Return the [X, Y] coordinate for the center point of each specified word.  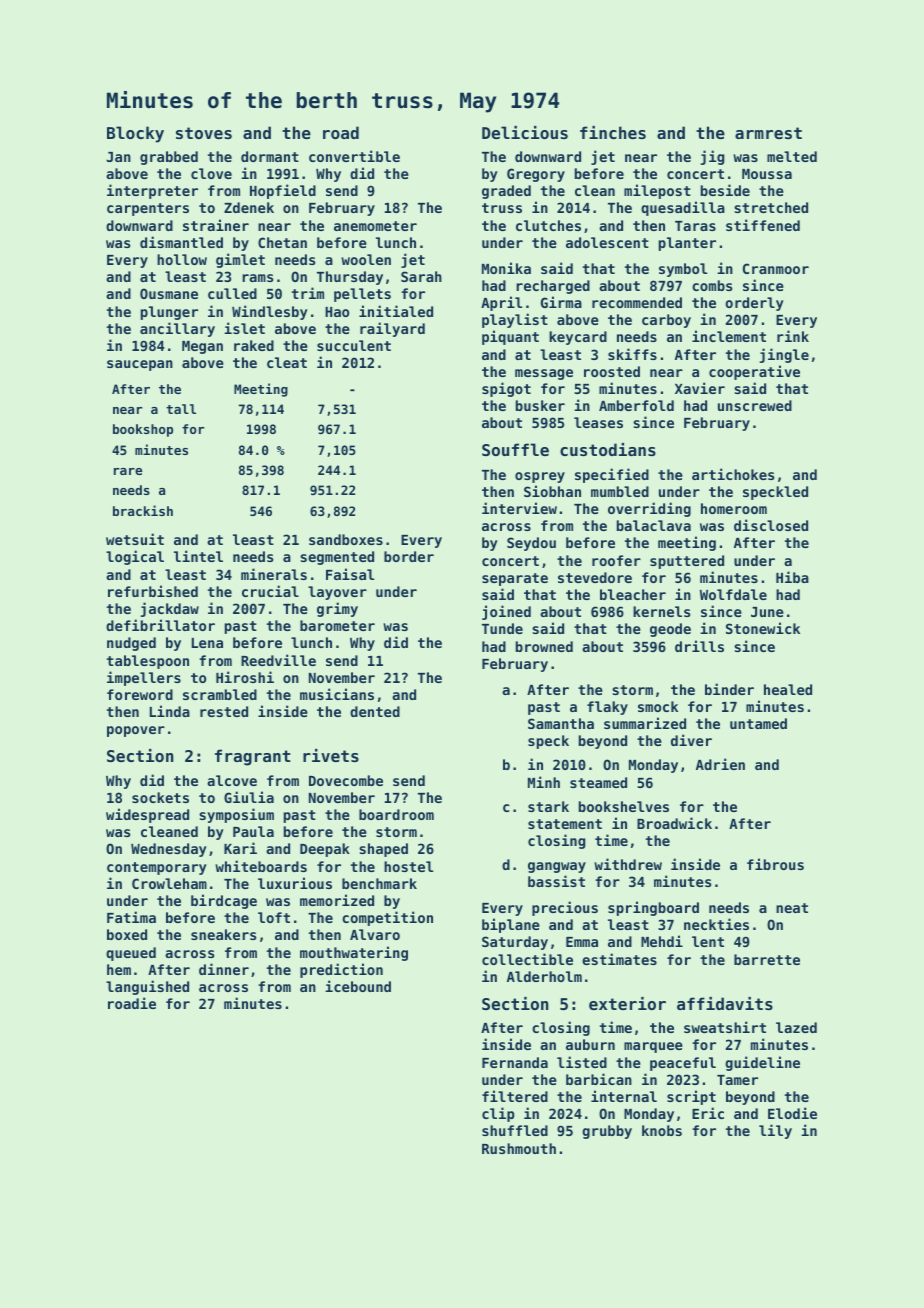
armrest [768, 133]
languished [147, 987]
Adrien [720, 764]
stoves [204, 133]
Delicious [525, 132]
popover [136, 731]
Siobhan [552, 491]
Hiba [792, 577]
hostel [408, 866]
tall [181, 409]
